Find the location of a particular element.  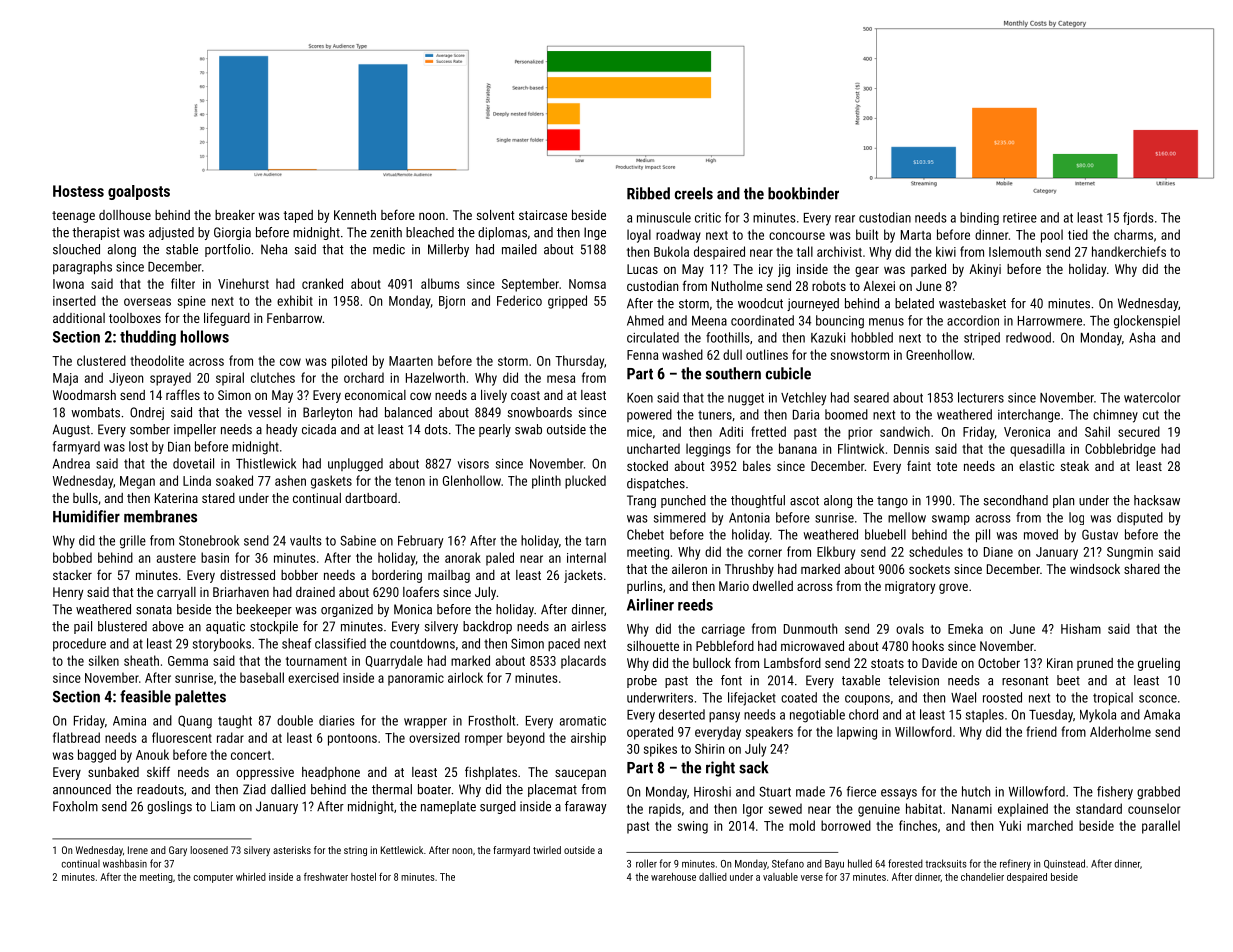

washed is located at coordinates (682, 354).
